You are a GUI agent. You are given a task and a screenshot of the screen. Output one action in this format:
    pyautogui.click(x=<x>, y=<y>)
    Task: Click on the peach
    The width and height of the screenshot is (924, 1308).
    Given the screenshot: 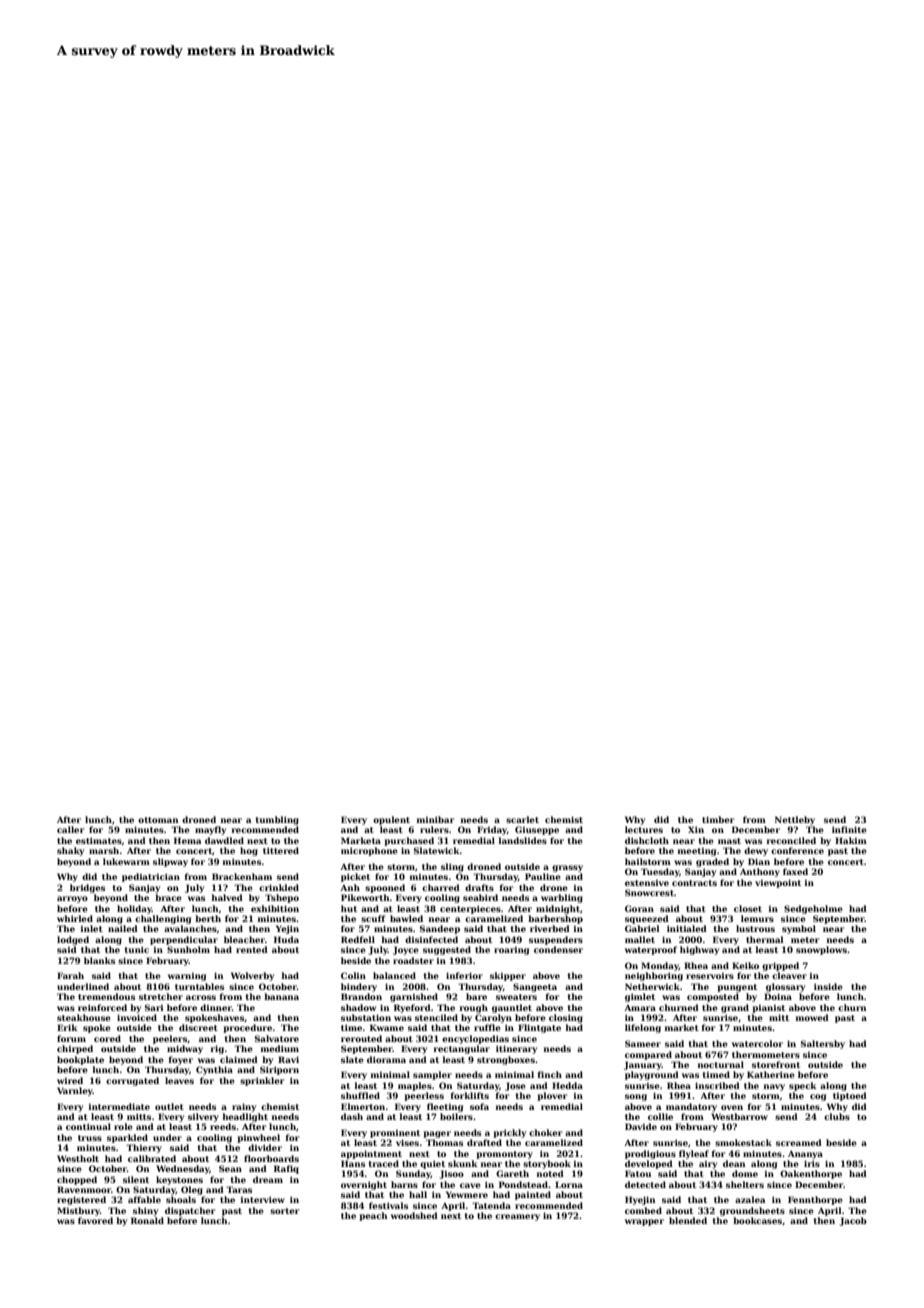 What is the action you would take?
    pyautogui.click(x=373, y=1216)
